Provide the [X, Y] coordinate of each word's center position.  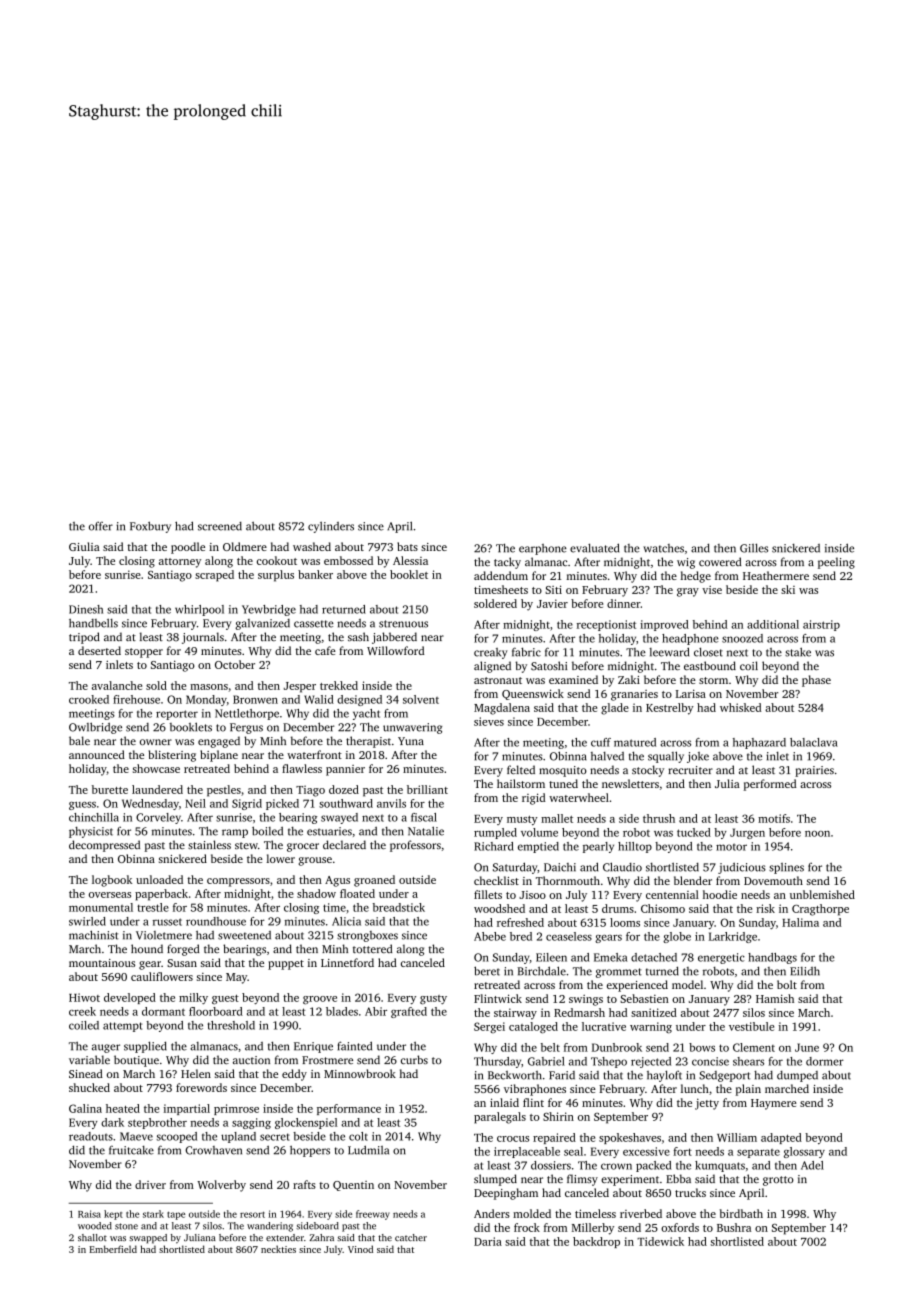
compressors [238, 882]
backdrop [596, 1242]
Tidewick [660, 1241]
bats [407, 546]
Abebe [490, 936]
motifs [774, 818]
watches [663, 548]
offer [101, 526]
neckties [278, 1249]
